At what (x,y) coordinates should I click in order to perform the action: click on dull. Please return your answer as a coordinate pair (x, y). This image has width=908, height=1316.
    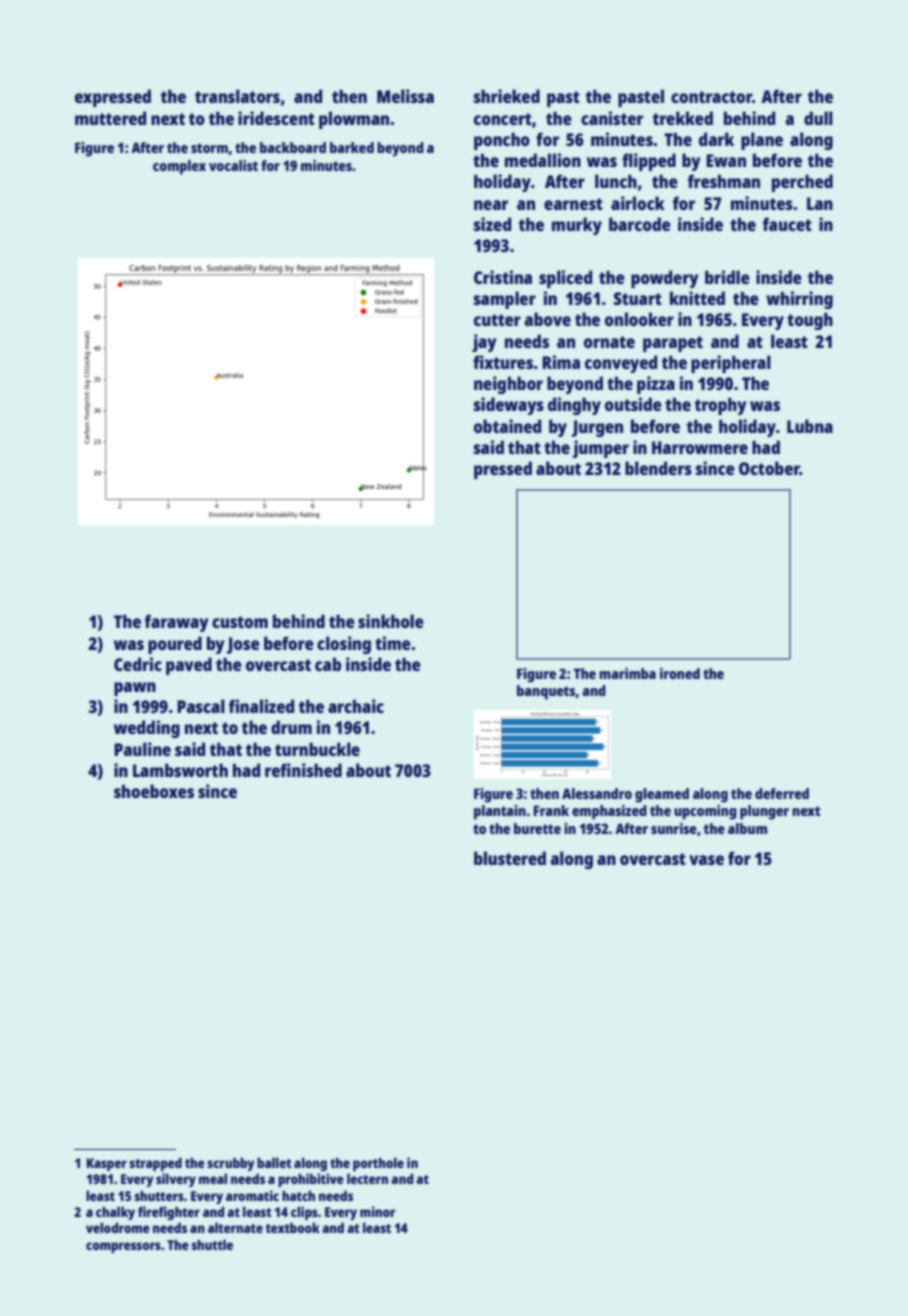
    Looking at the image, I should click on (818, 118).
